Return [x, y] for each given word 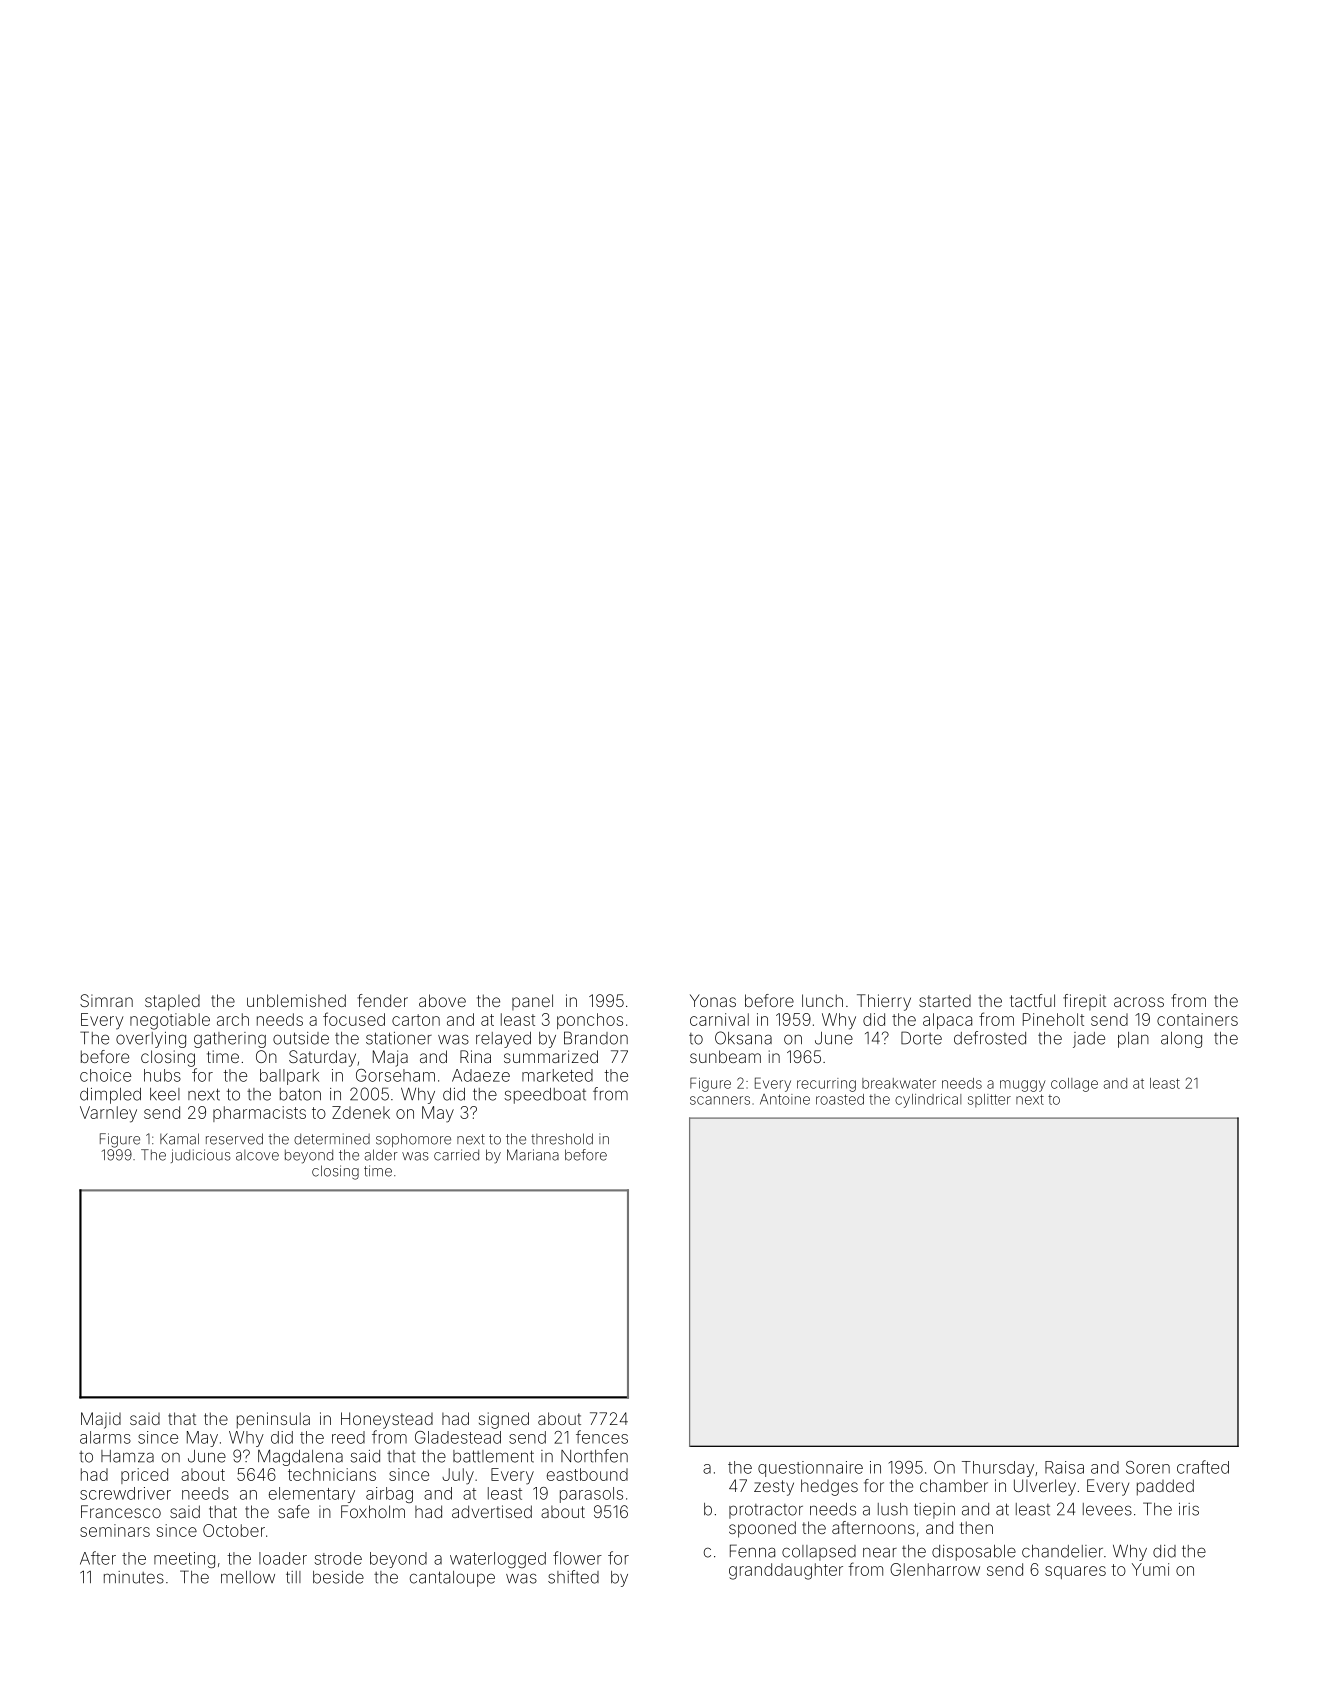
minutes [134, 1577]
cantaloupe [452, 1579]
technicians [332, 1474]
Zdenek [361, 1112]
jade [1089, 1040]
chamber [954, 1485]
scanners [720, 1100]
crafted [1203, 1467]
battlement [493, 1456]
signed [504, 1420]
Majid [101, 1420]
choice [105, 1075]
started [945, 1001]
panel [532, 1002]
